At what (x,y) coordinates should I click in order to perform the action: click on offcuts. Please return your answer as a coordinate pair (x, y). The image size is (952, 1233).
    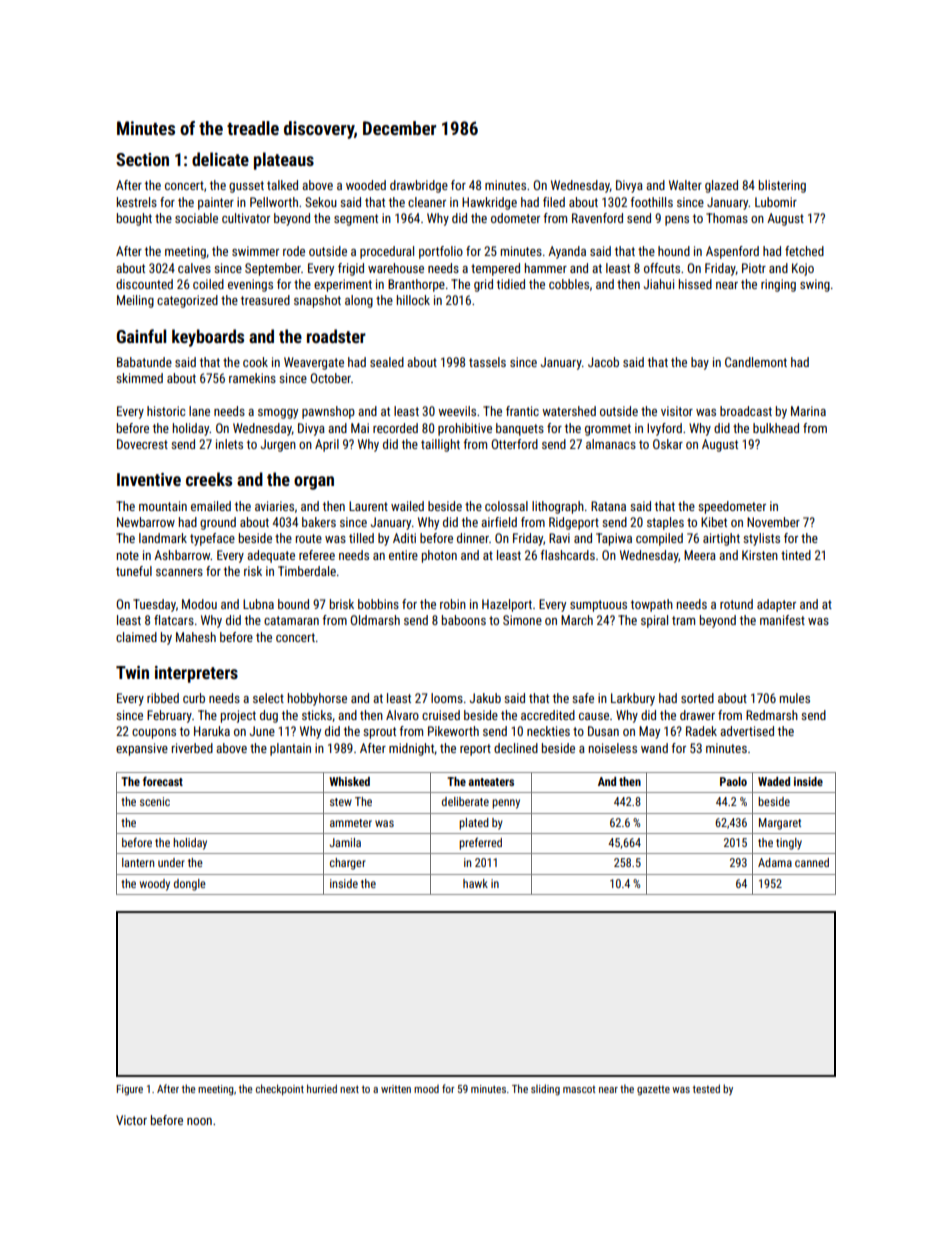
    Looking at the image, I should click on (662, 268).
